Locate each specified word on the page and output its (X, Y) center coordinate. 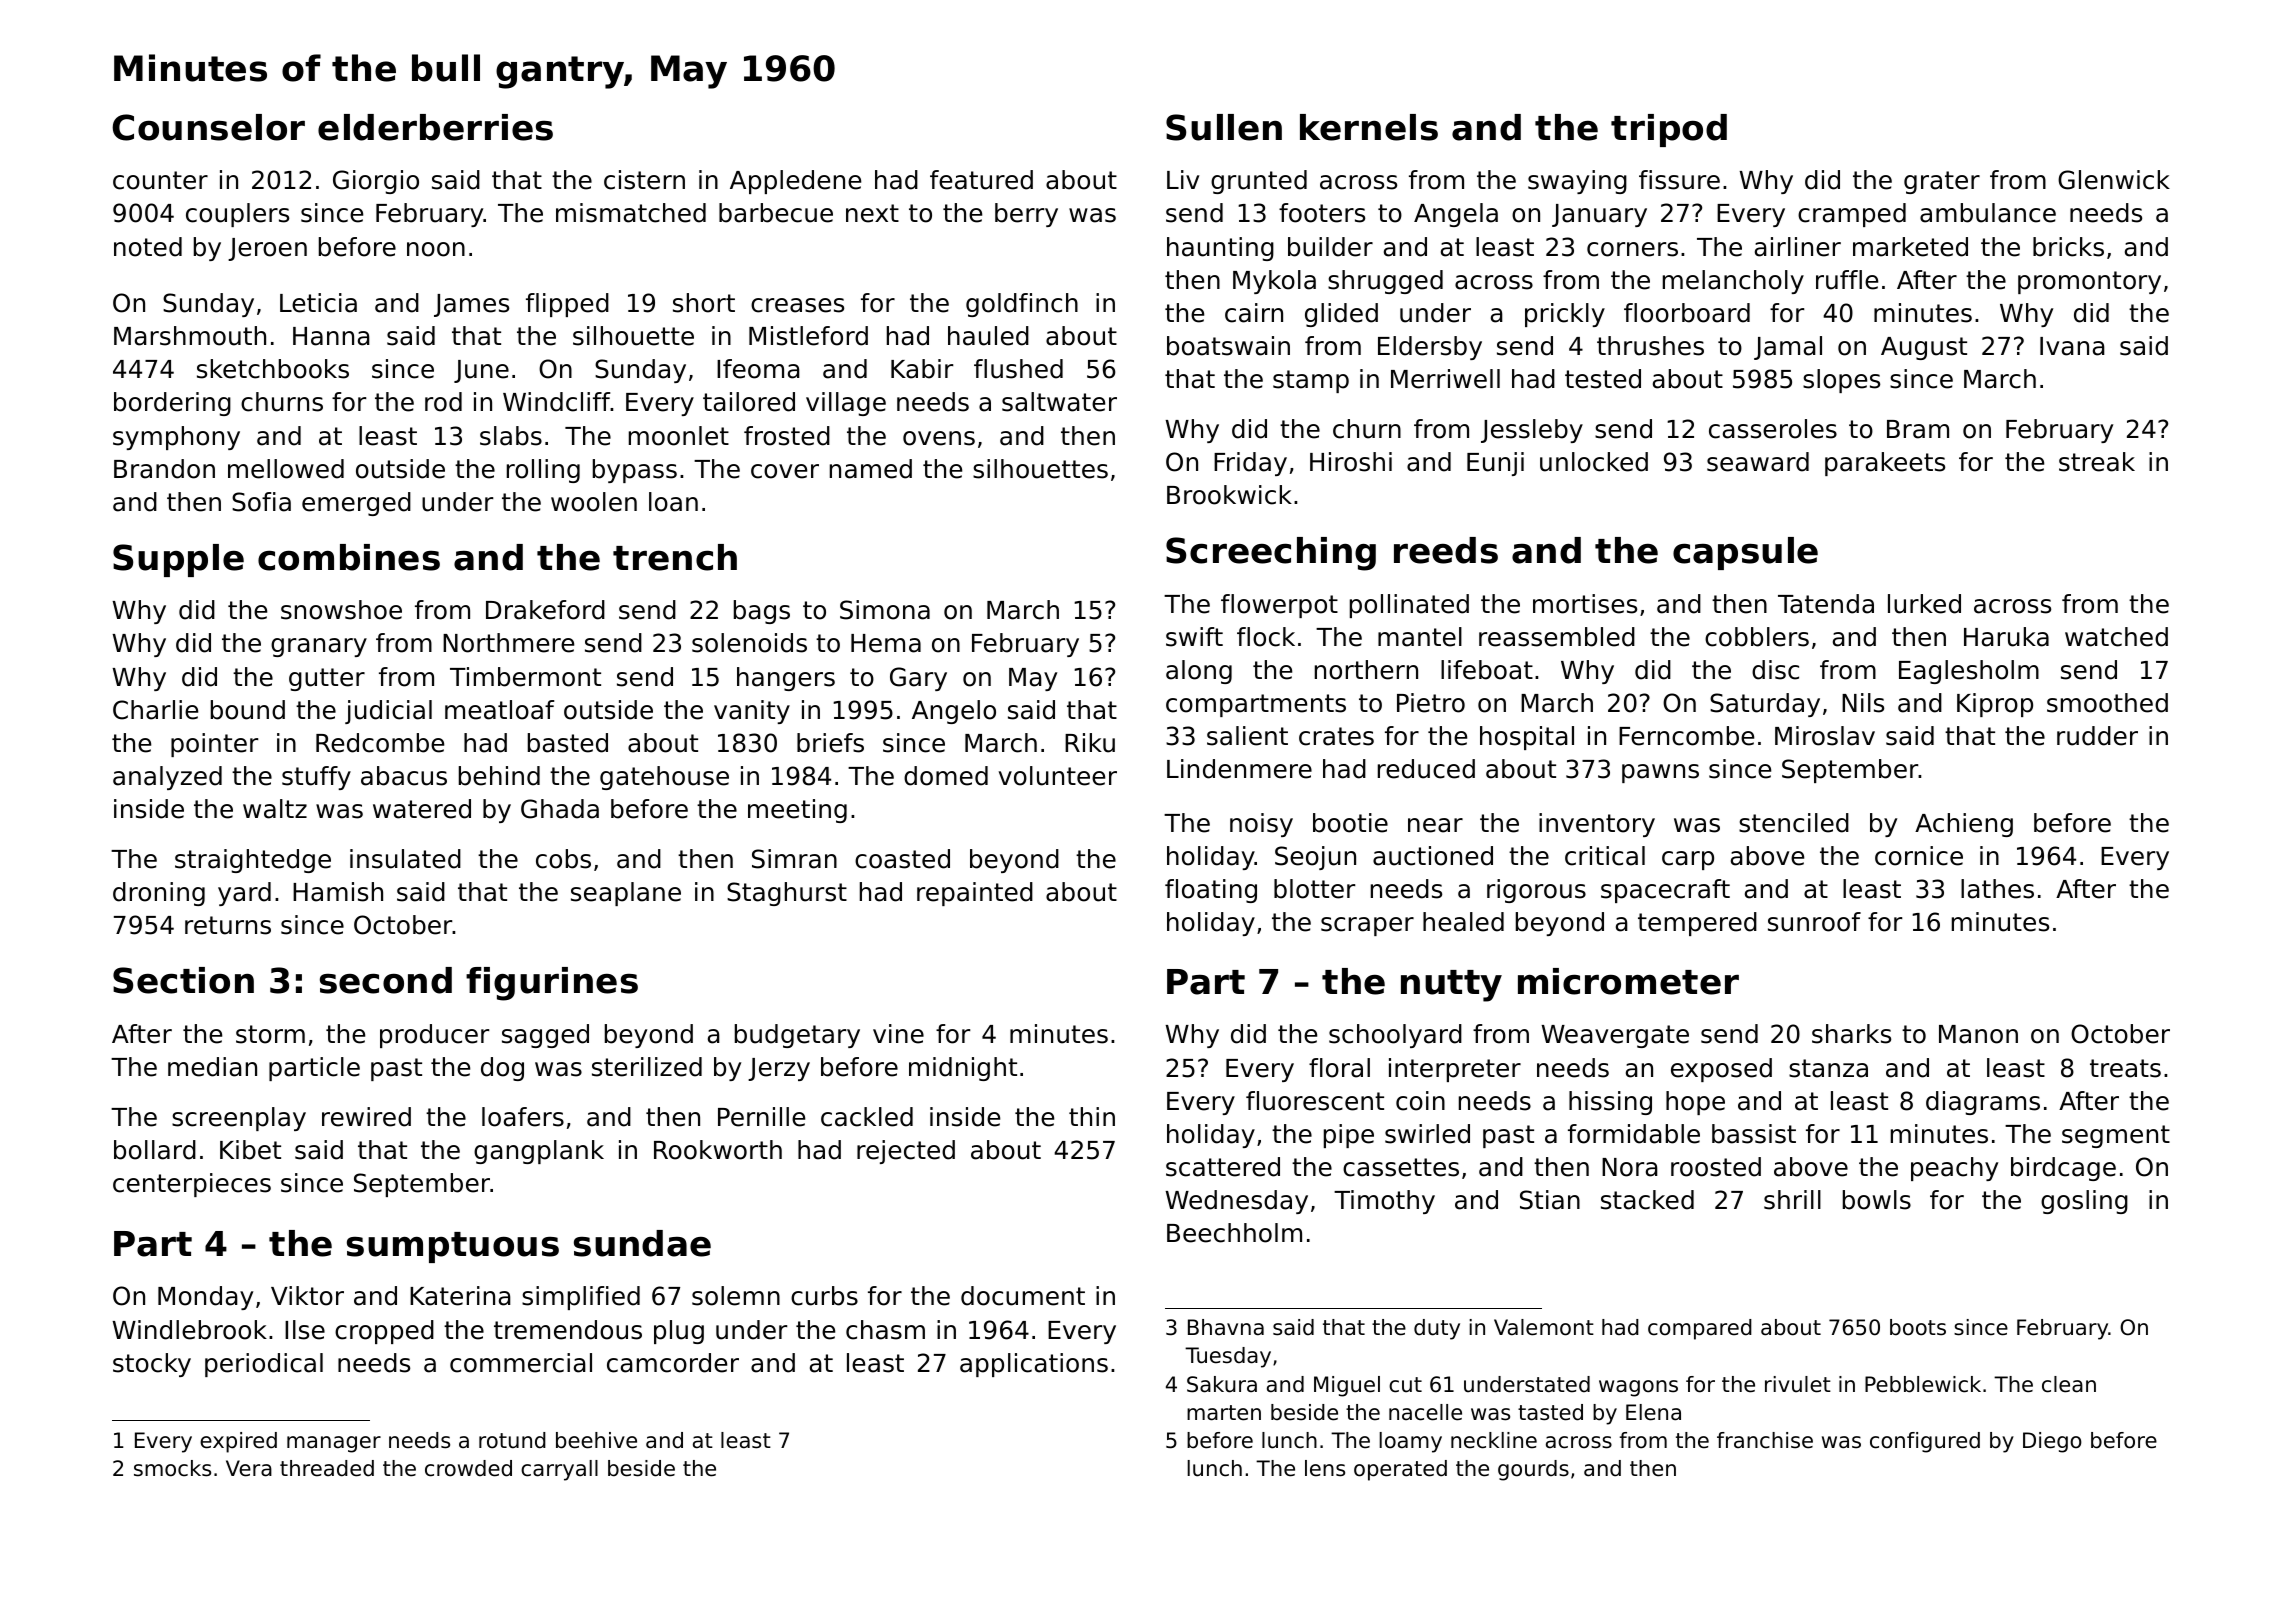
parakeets (1885, 464)
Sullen (1224, 127)
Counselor (208, 127)
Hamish (338, 892)
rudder (2097, 736)
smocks (172, 1468)
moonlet (679, 436)
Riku (1090, 743)
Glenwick (2114, 180)
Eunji (1495, 464)
